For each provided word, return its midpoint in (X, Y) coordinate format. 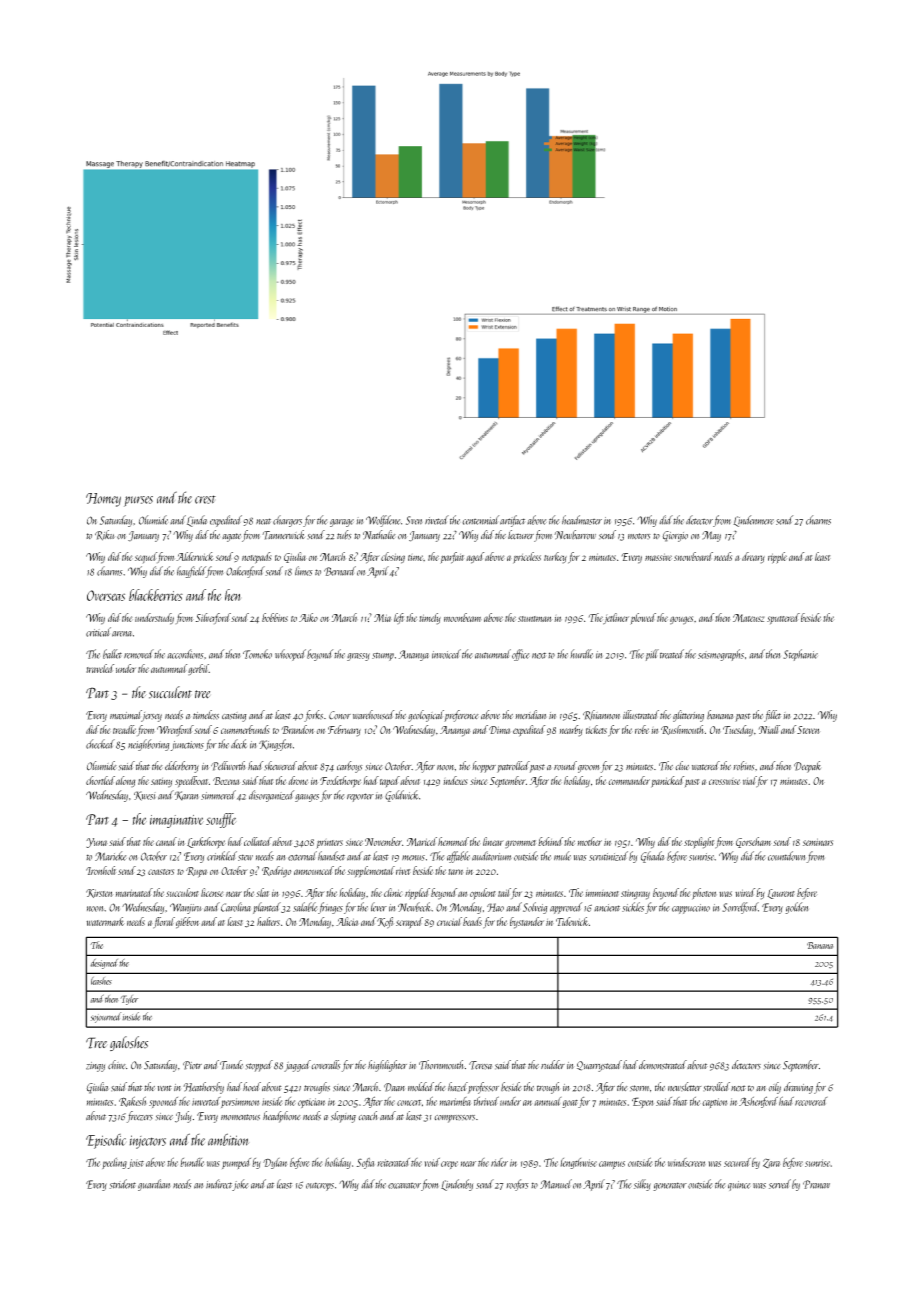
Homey (103, 500)
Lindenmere (753, 521)
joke (241, 1185)
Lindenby (457, 1185)
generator (670, 1186)
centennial (480, 520)
